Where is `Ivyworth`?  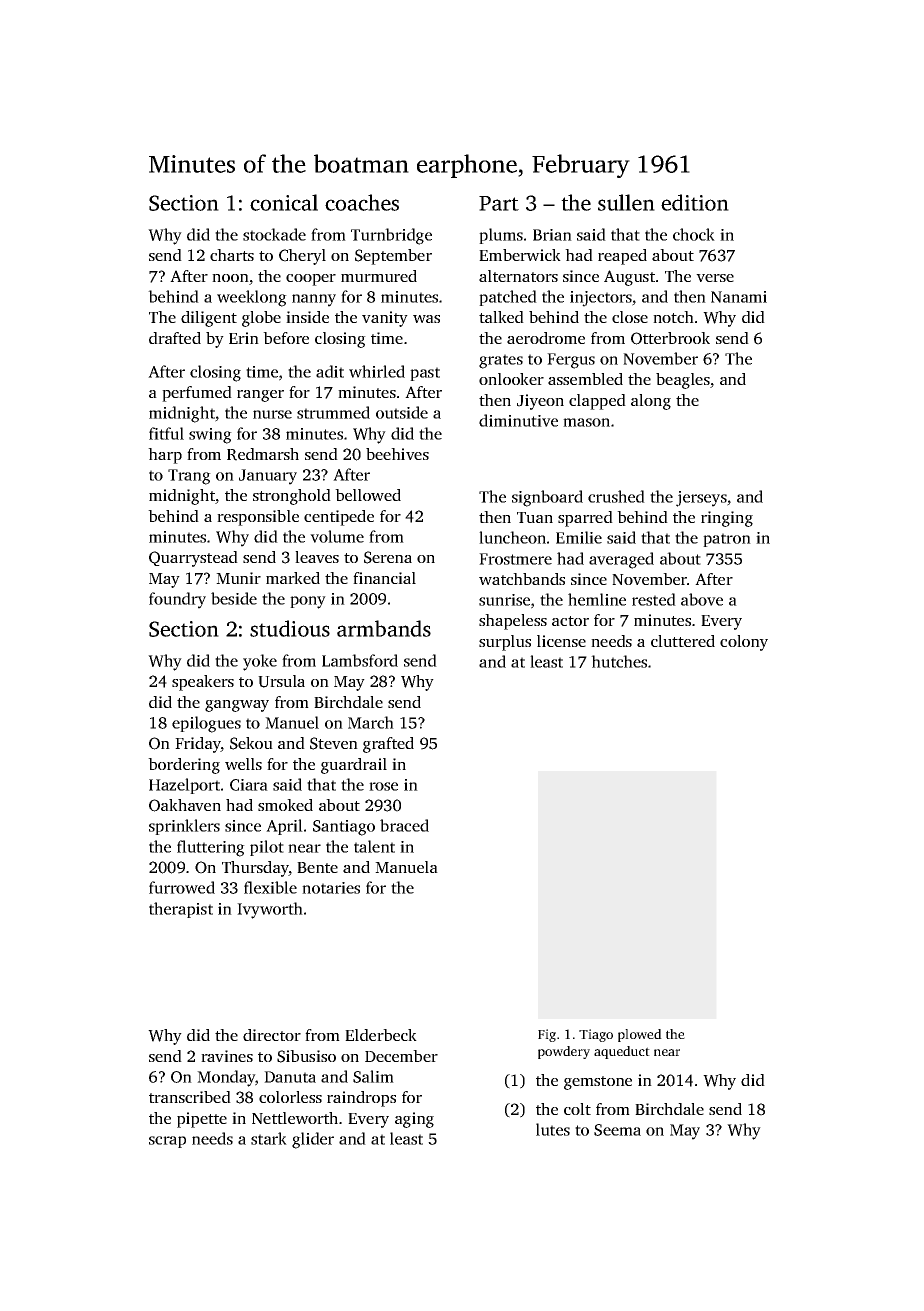 Ivyworth is located at coordinates (270, 910).
